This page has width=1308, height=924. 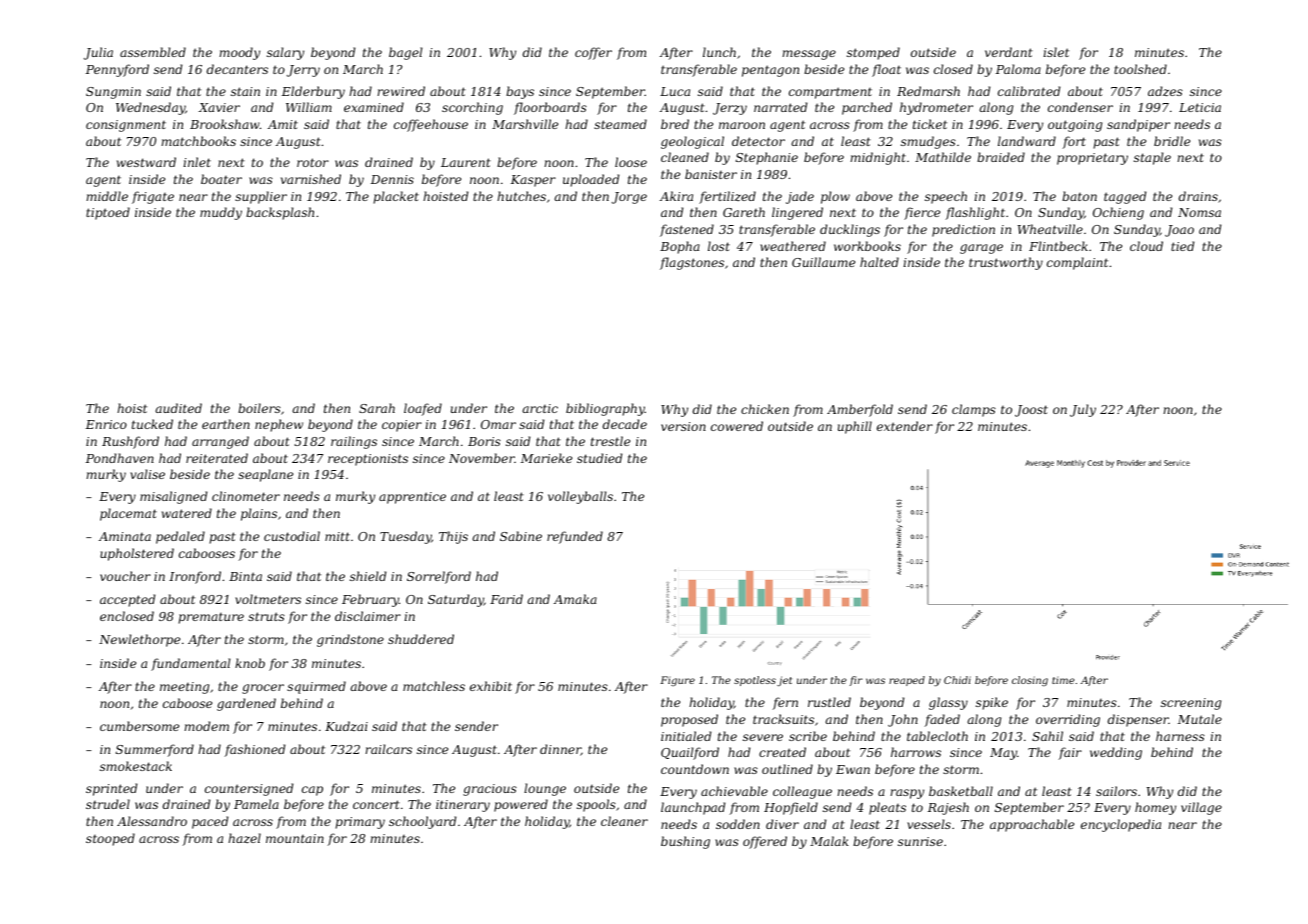 What do you see at coordinates (139, 640) in the page?
I see `Newlethorpe` at bounding box center [139, 640].
